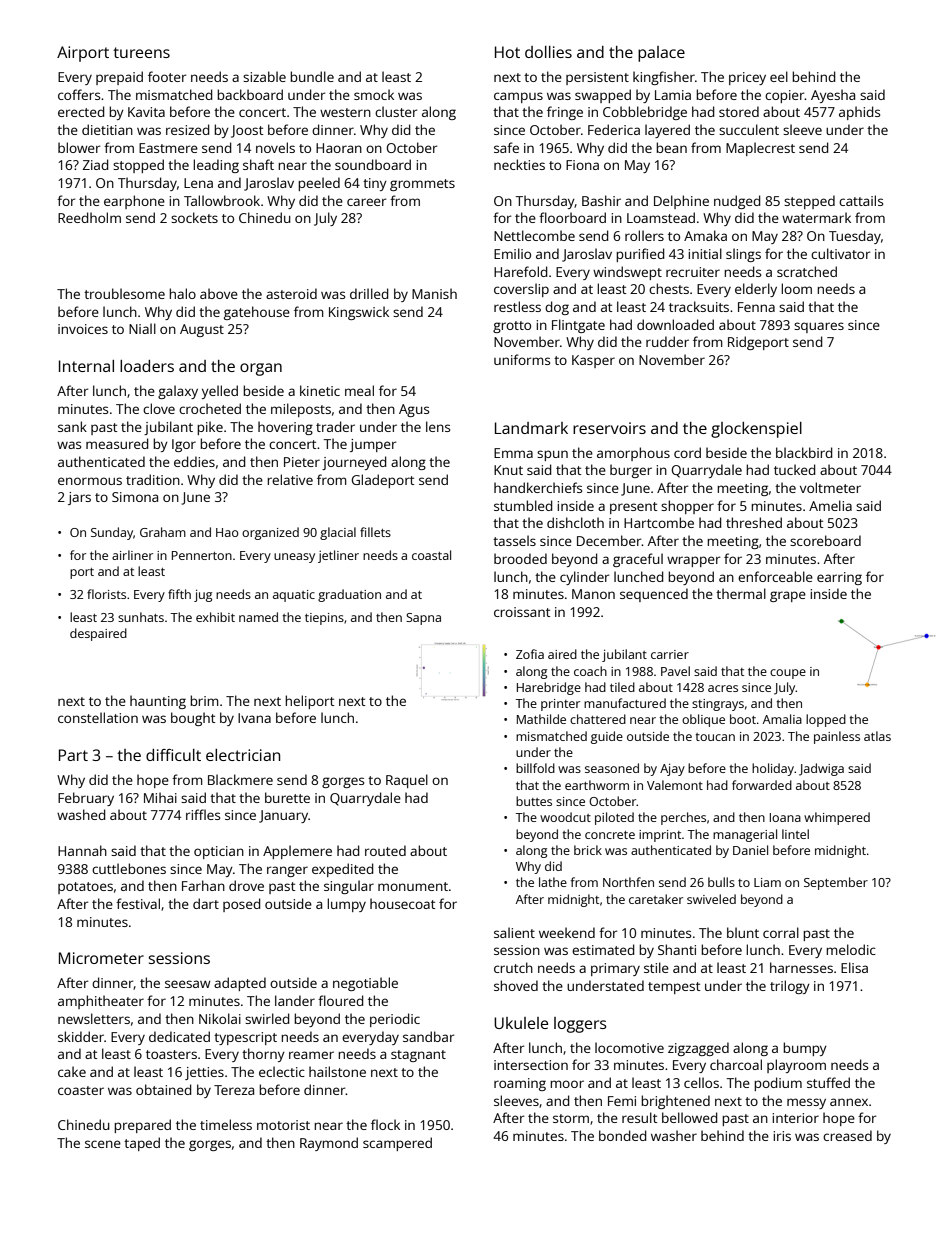  Describe the element at coordinates (142, 1144) in the screenshot. I see `taped` at that location.
